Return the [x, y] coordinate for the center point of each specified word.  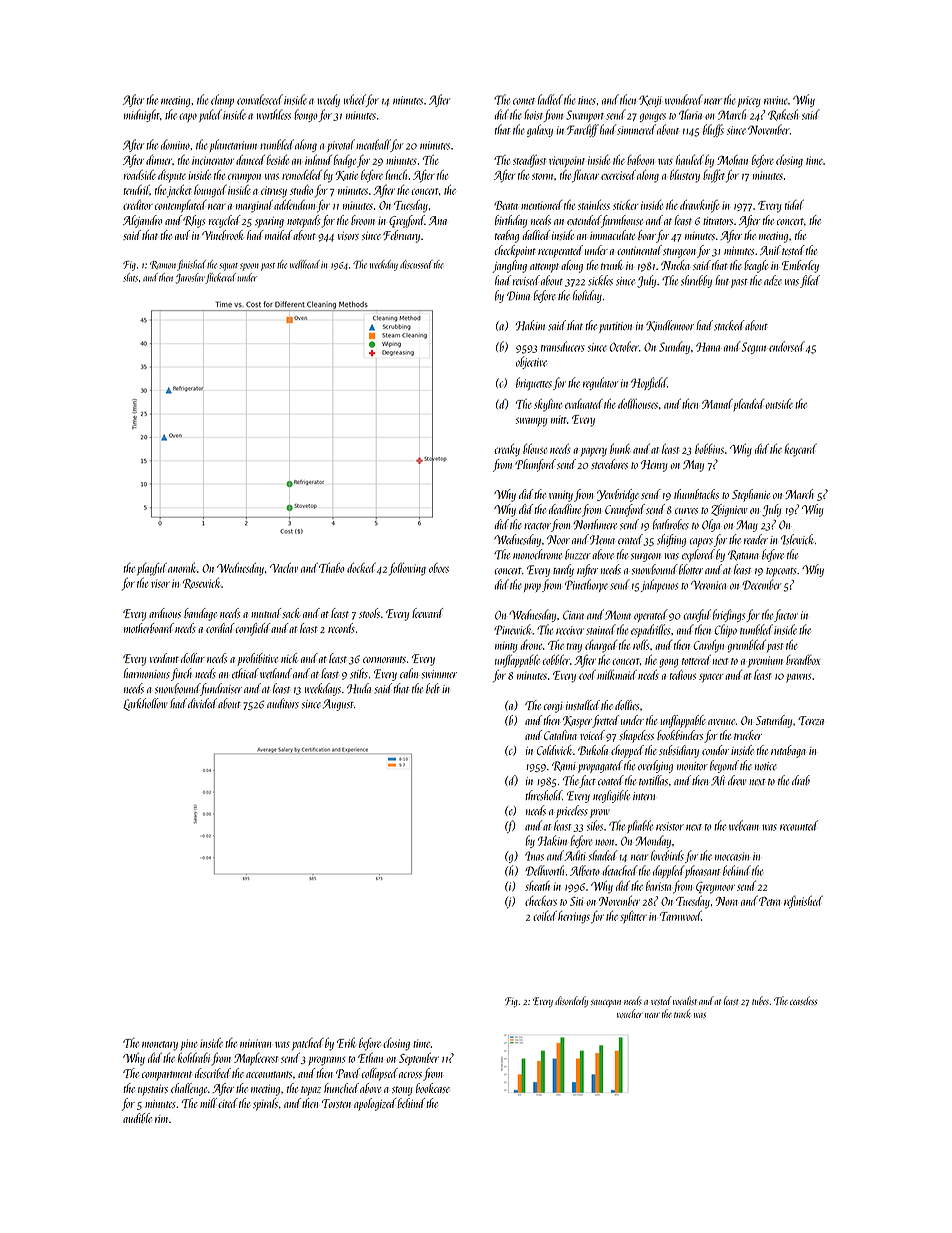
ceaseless [803, 1000]
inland [318, 160]
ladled [550, 99]
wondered [684, 99]
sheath [537, 886]
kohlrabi [194, 1057]
